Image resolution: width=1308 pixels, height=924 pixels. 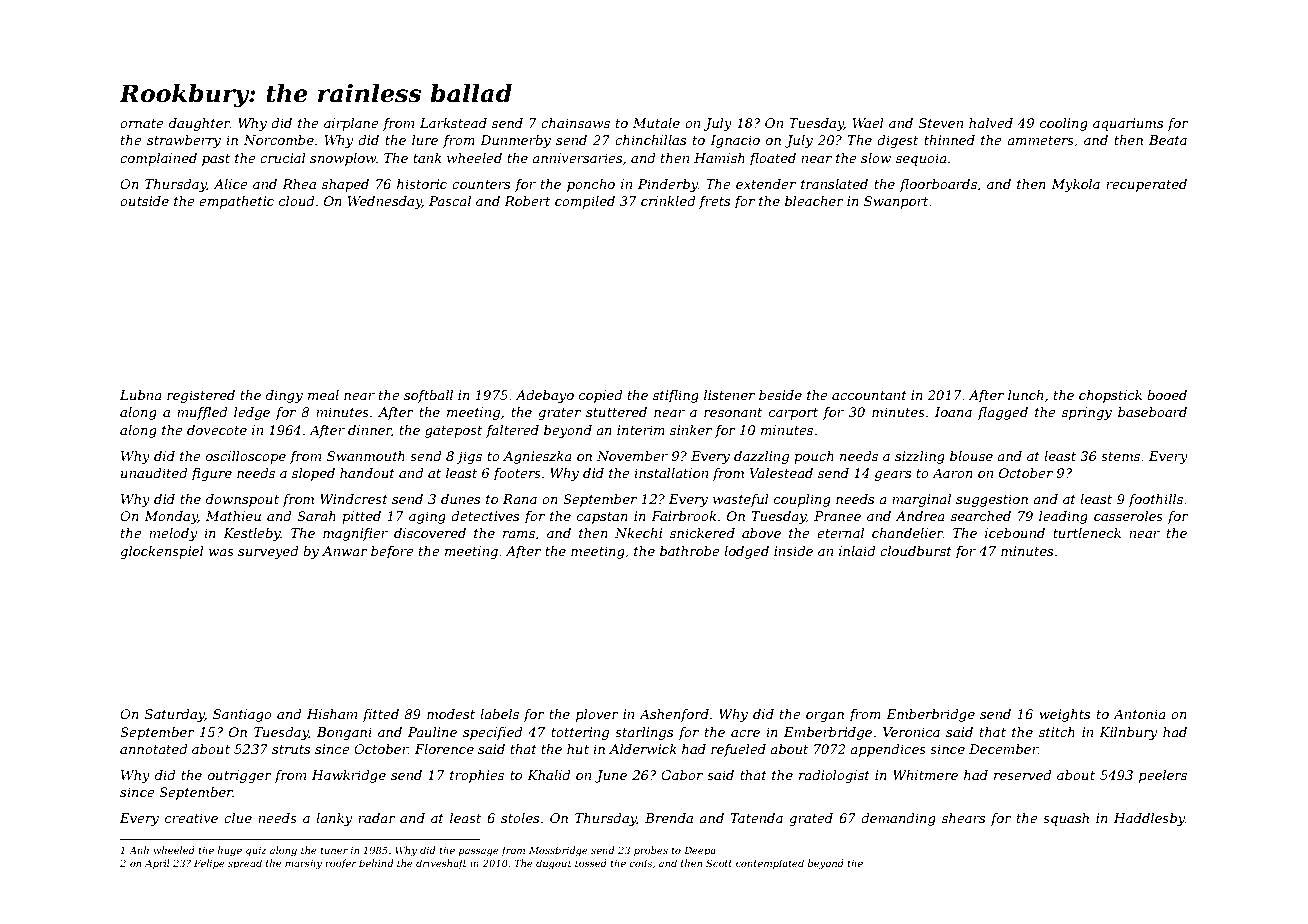 What do you see at coordinates (142, 123) in the page?
I see `ornate` at bounding box center [142, 123].
